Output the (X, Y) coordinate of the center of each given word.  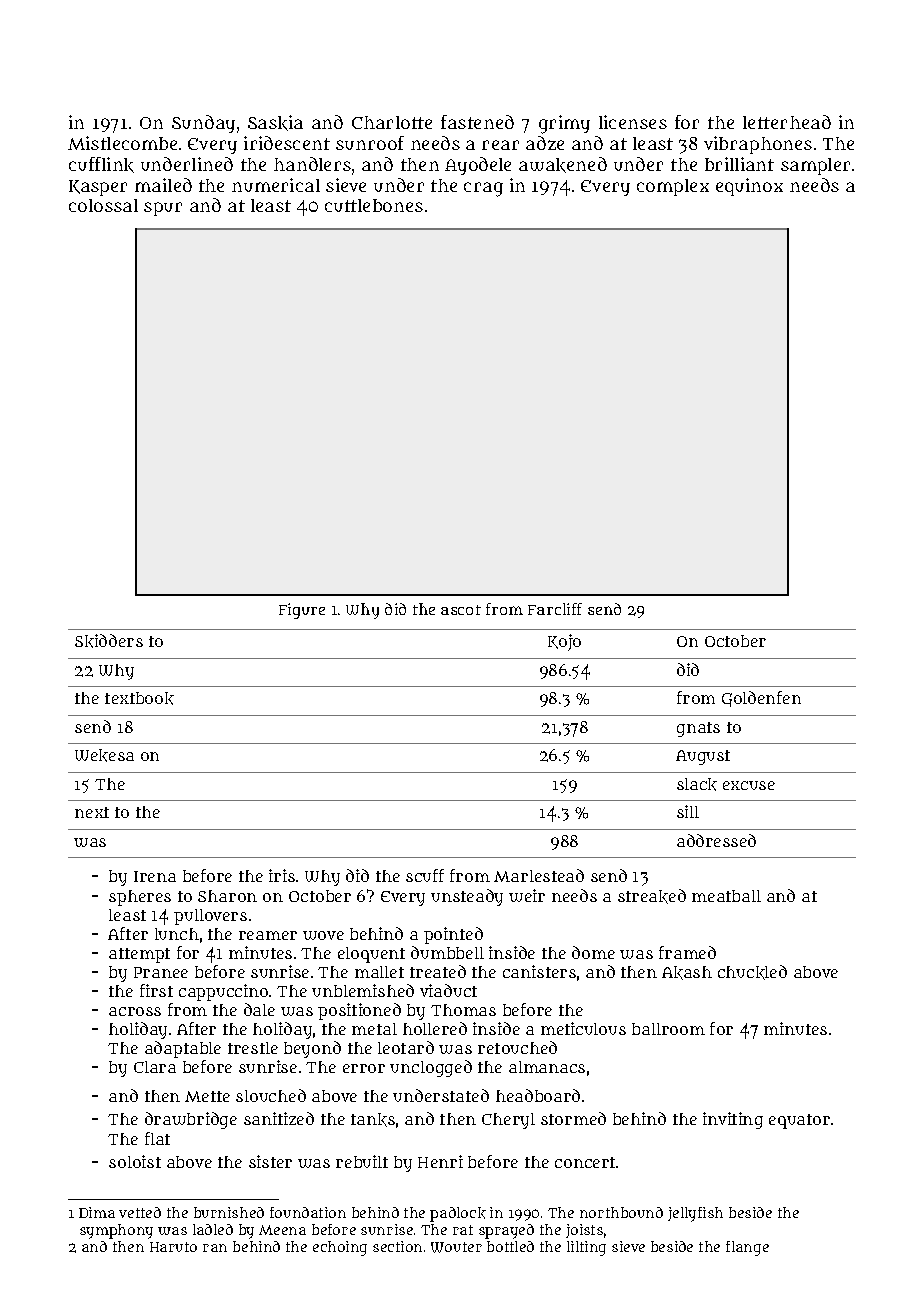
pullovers (210, 917)
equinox (749, 187)
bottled (510, 1246)
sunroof (370, 143)
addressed (716, 840)
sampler (815, 166)
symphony (116, 1231)
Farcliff (555, 609)
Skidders (109, 641)
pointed (453, 935)
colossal (103, 205)
